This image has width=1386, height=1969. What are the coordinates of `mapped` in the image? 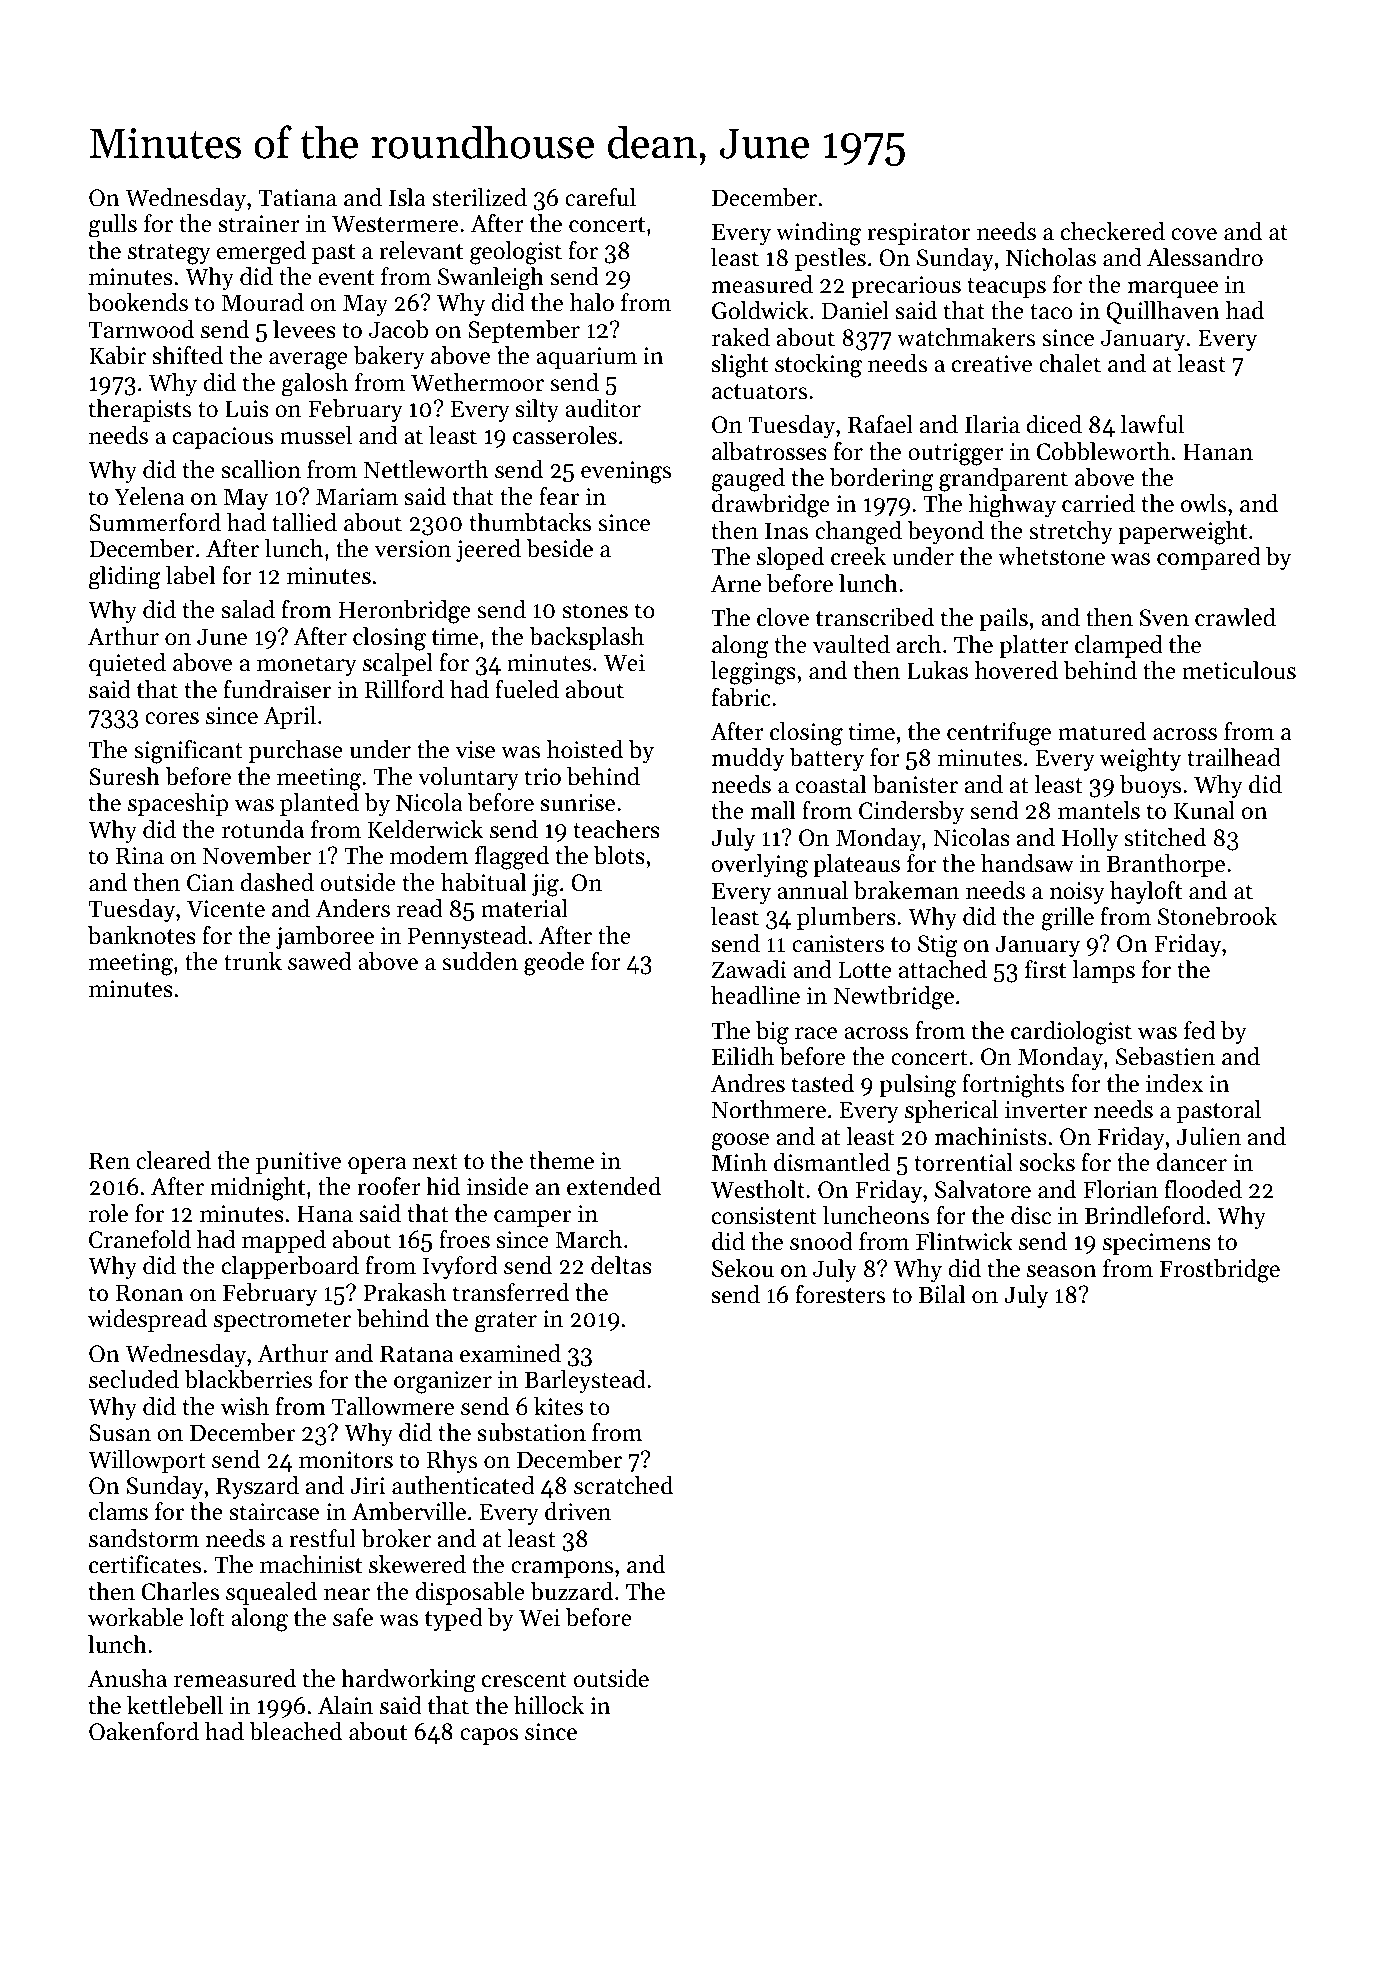 It's located at (284, 1241).
